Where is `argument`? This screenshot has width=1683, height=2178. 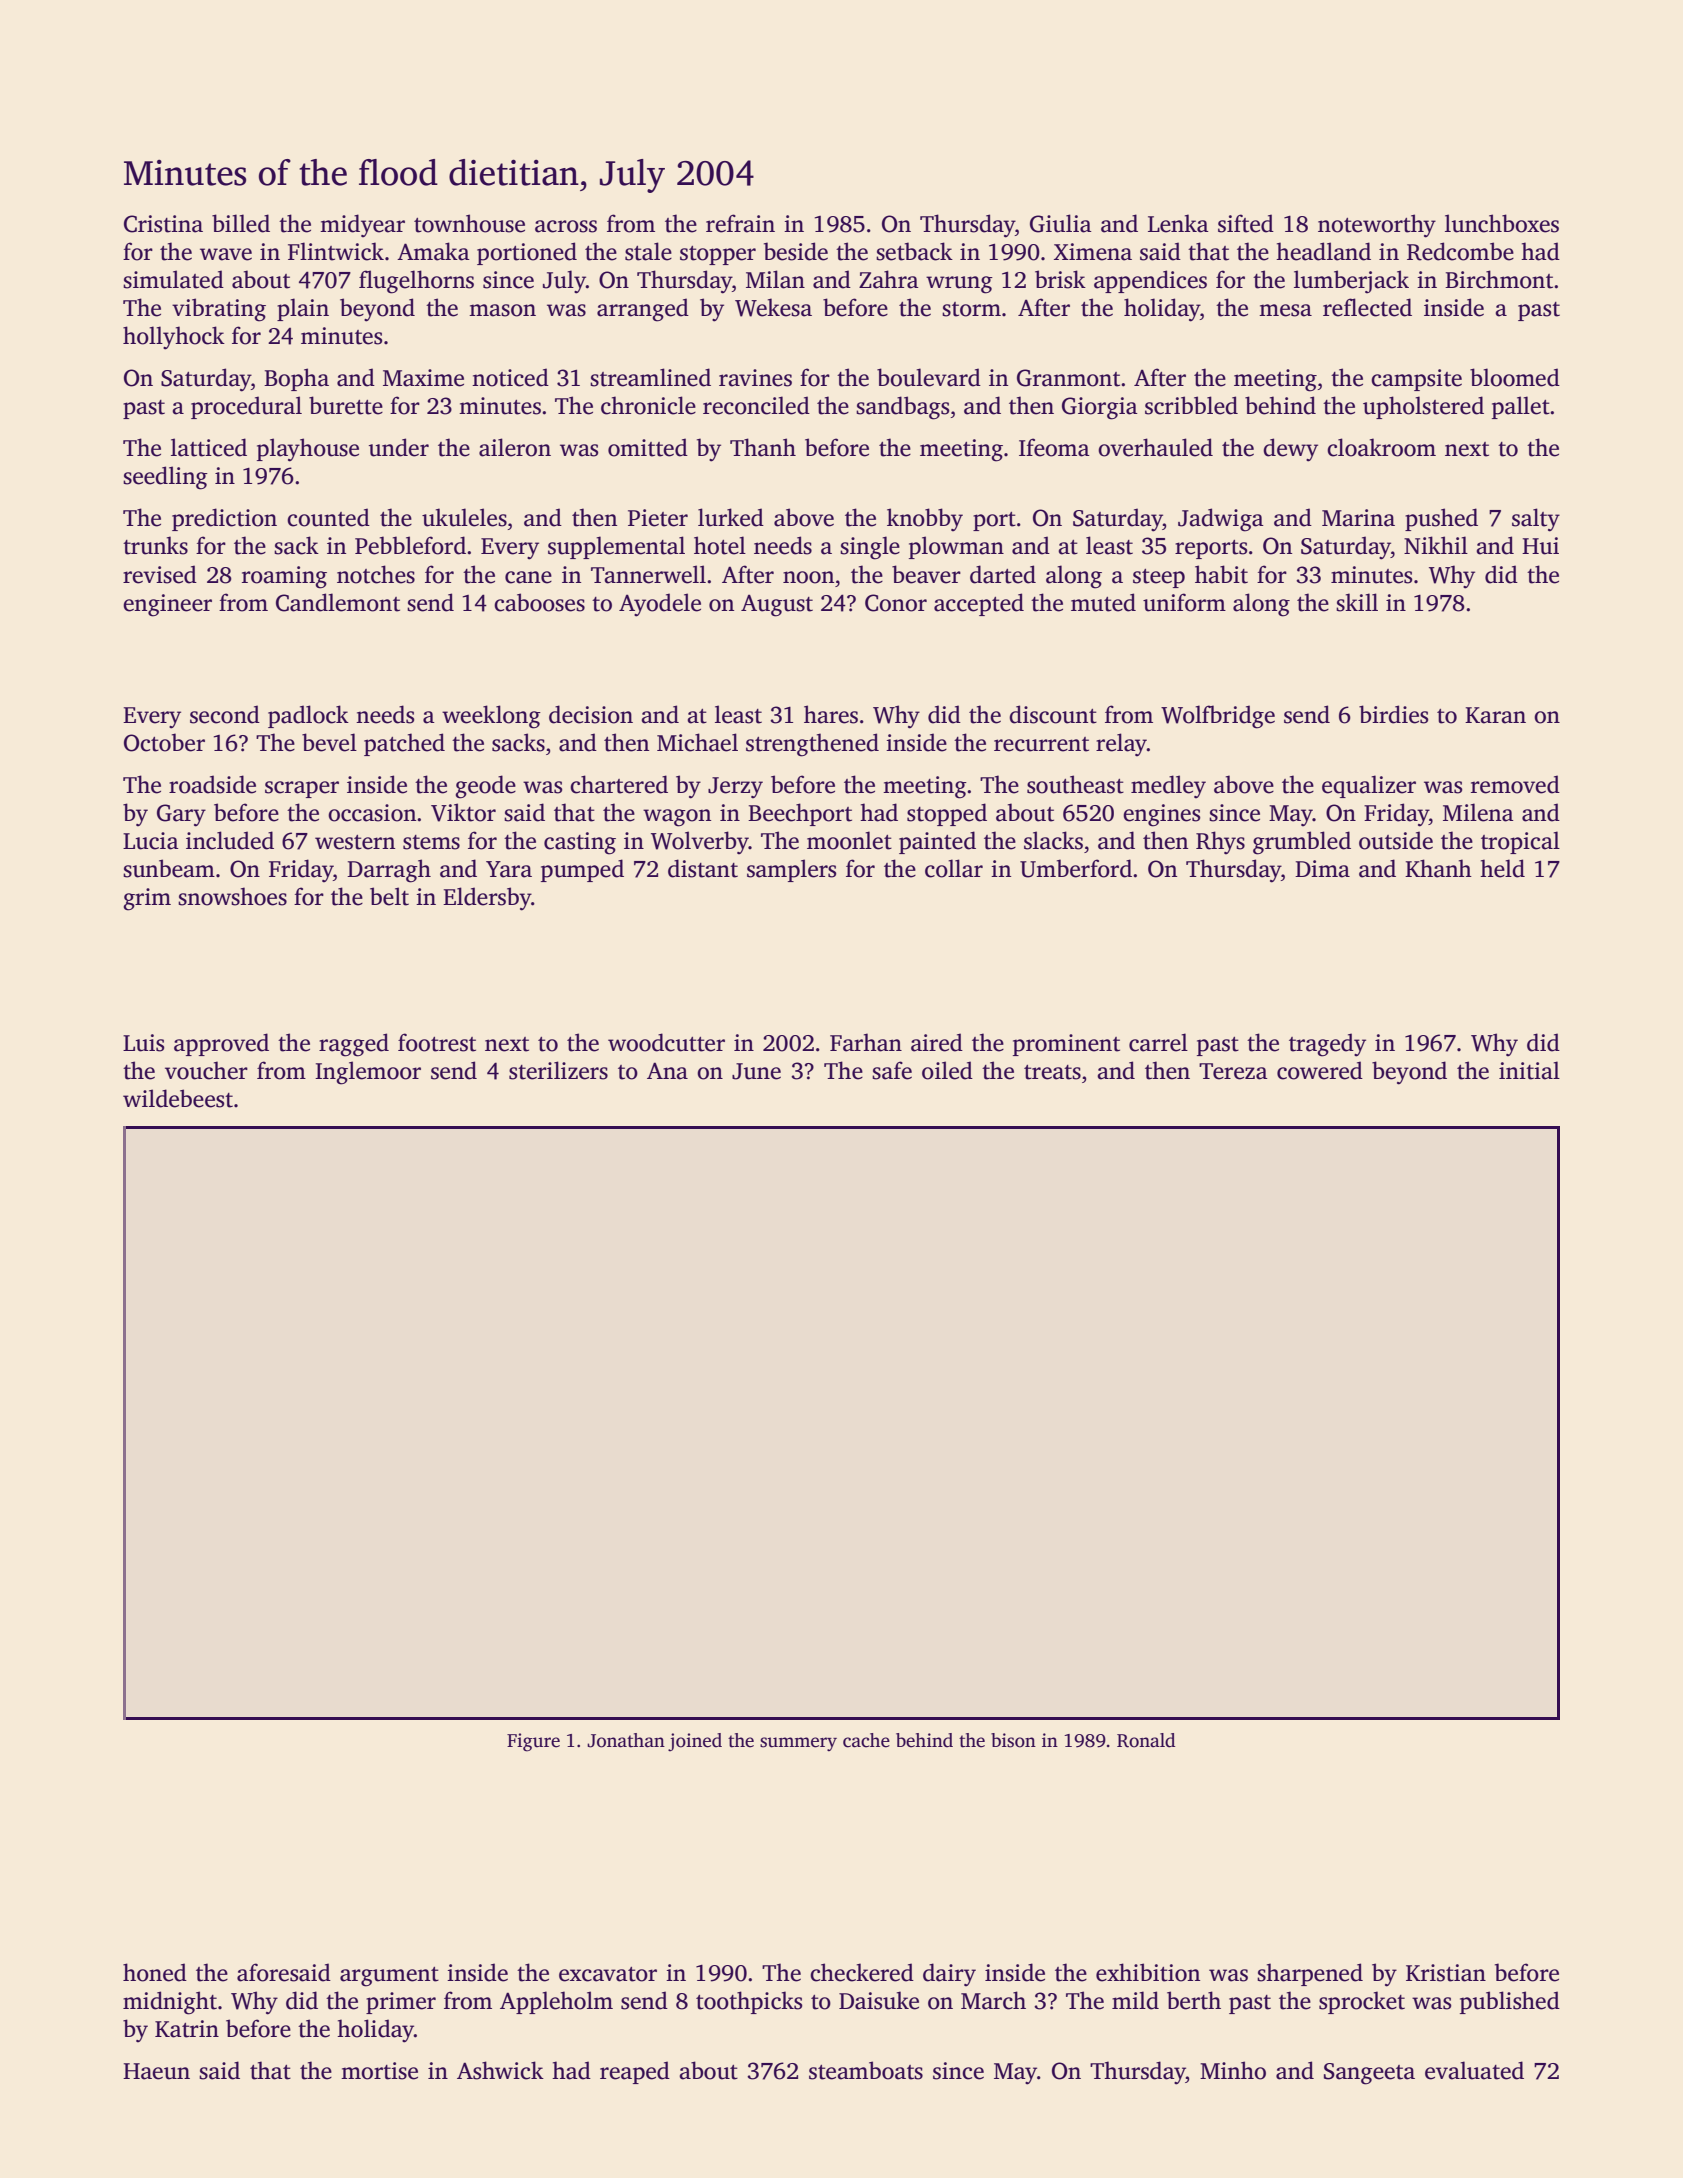 argument is located at coordinates (389, 1977).
